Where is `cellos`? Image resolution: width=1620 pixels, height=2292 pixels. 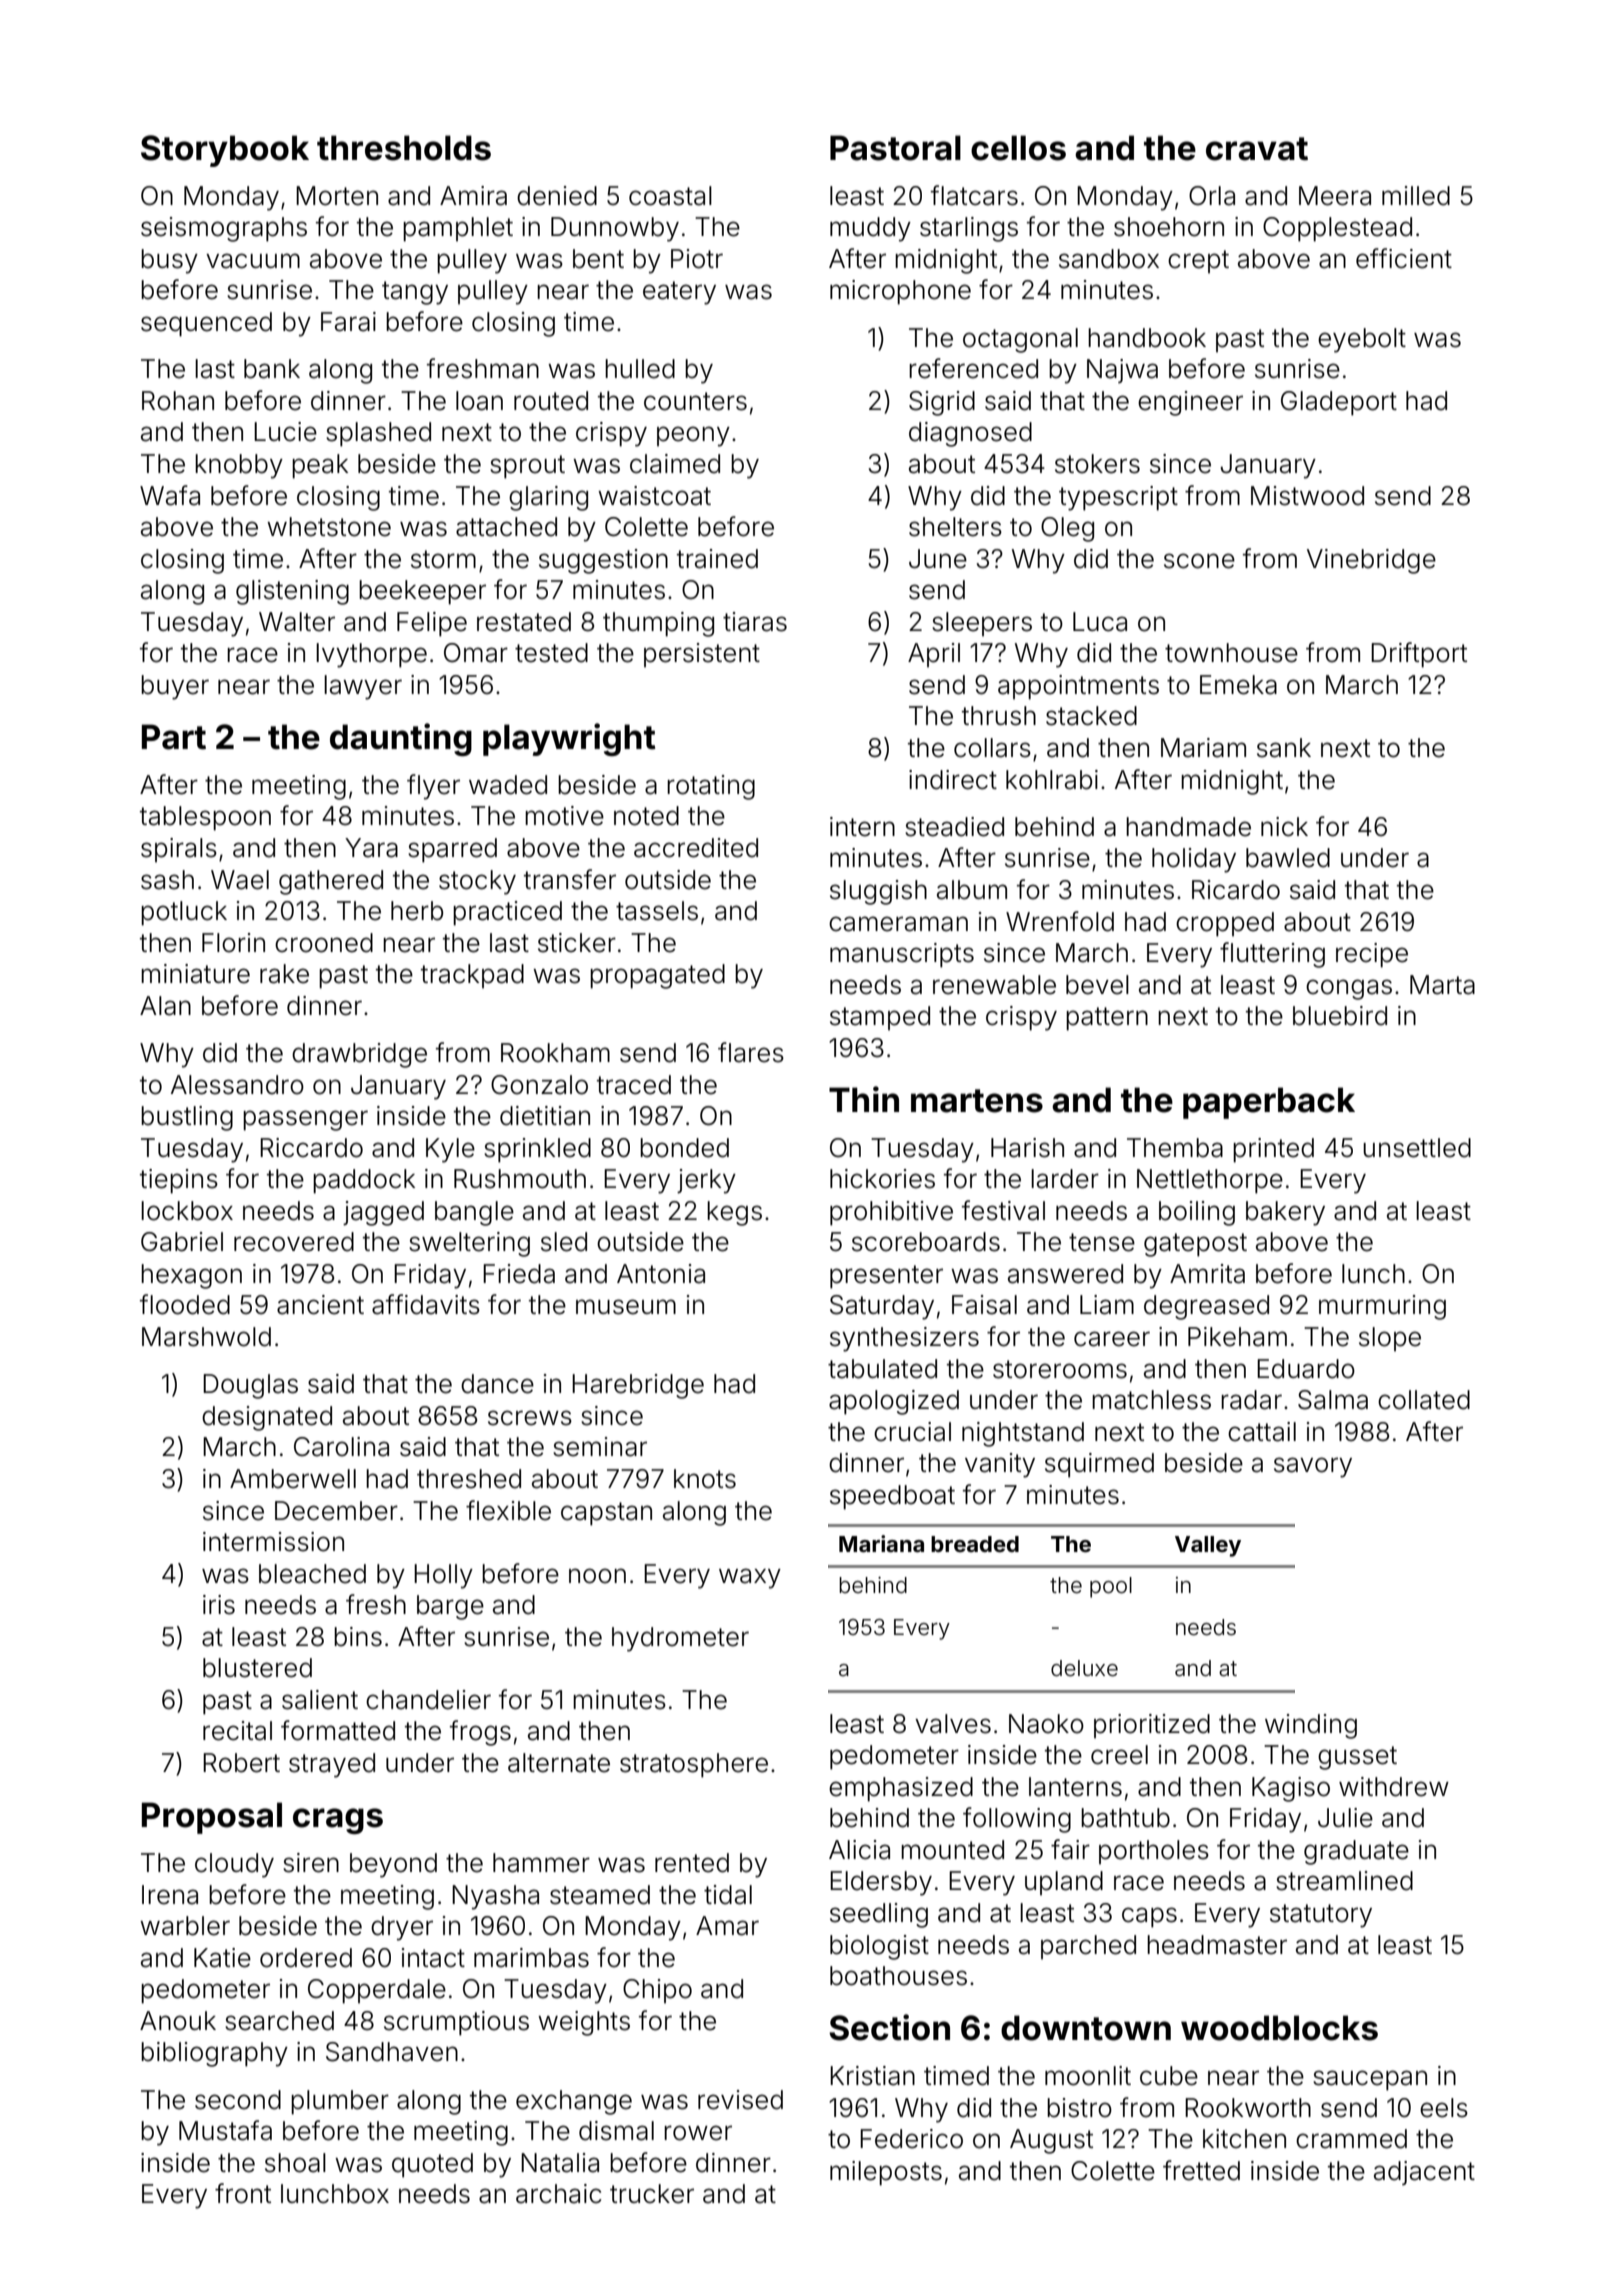 cellos is located at coordinates (1018, 148).
